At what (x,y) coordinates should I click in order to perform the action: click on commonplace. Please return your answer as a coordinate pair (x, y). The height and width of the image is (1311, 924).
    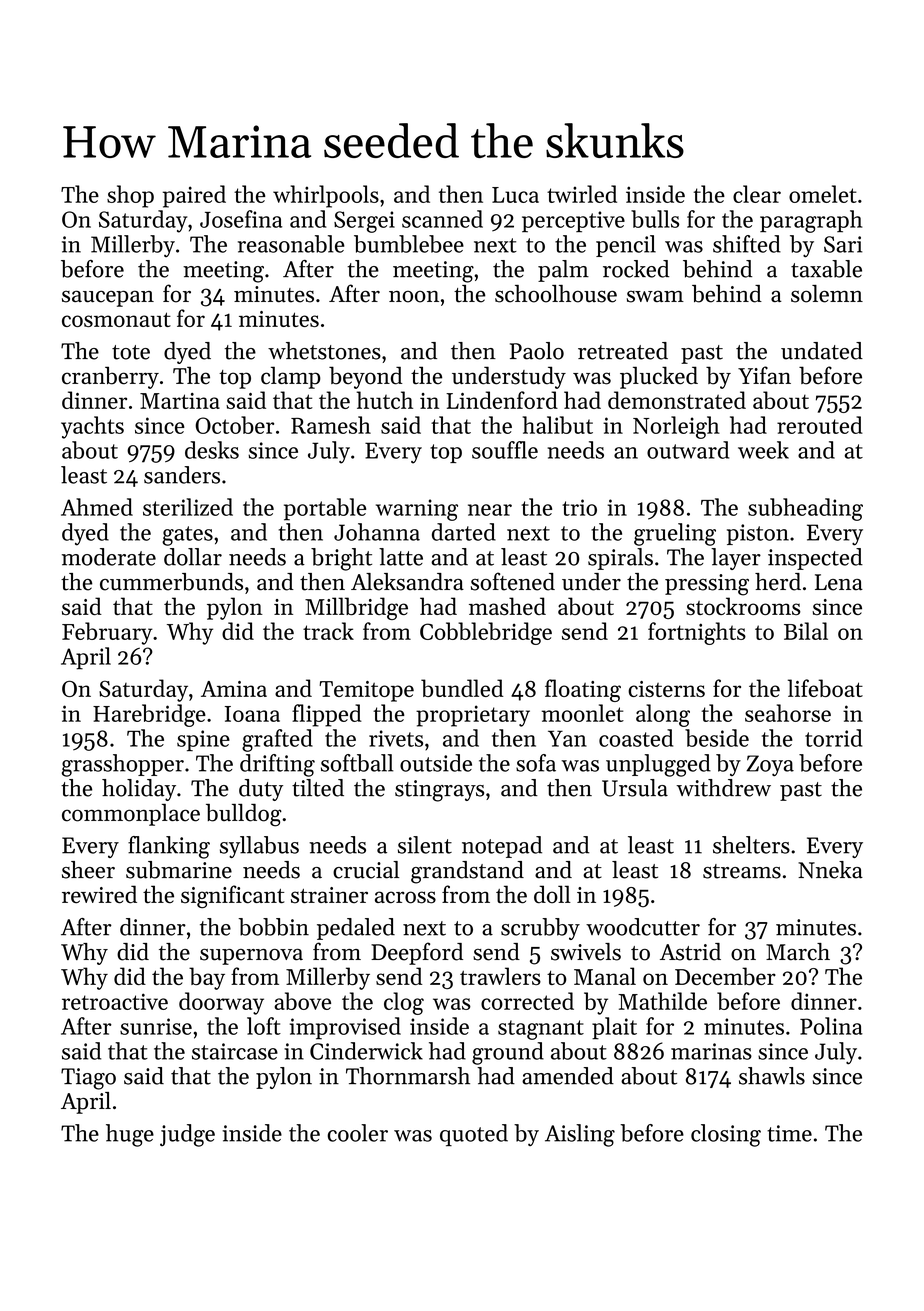
    Looking at the image, I should click on (131, 815).
